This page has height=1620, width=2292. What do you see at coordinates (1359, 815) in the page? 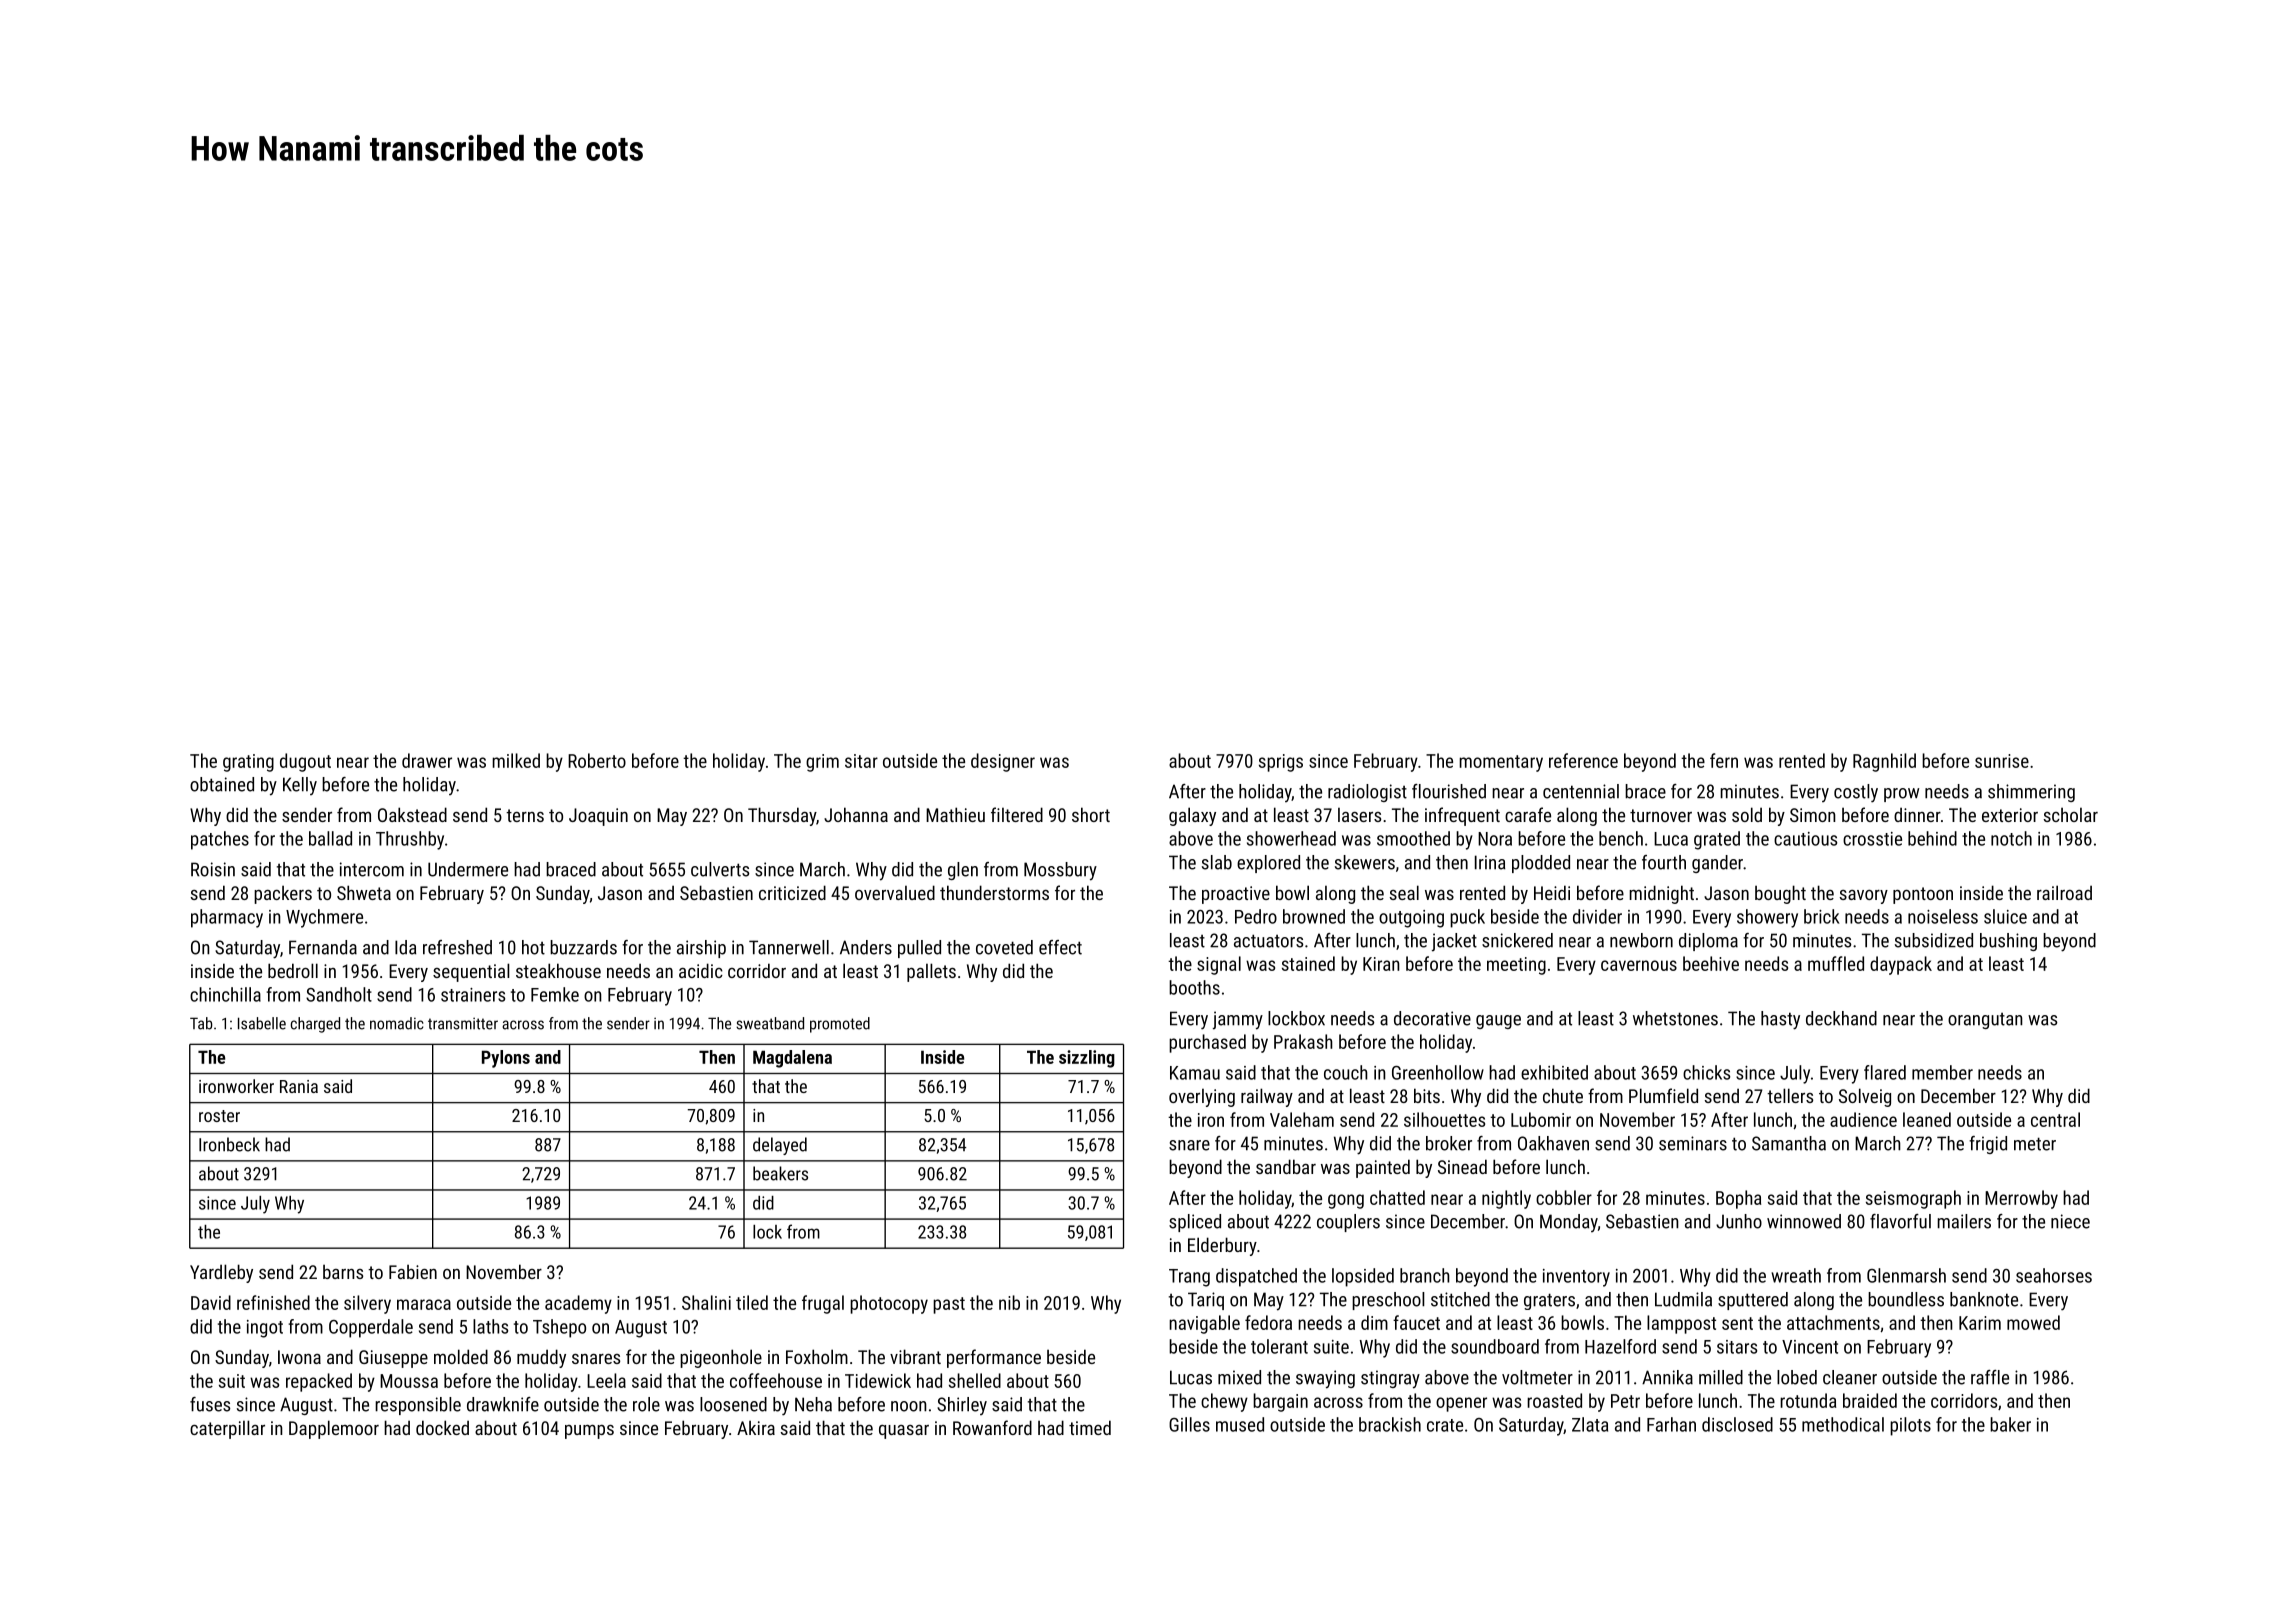
I see `lasers` at bounding box center [1359, 815].
